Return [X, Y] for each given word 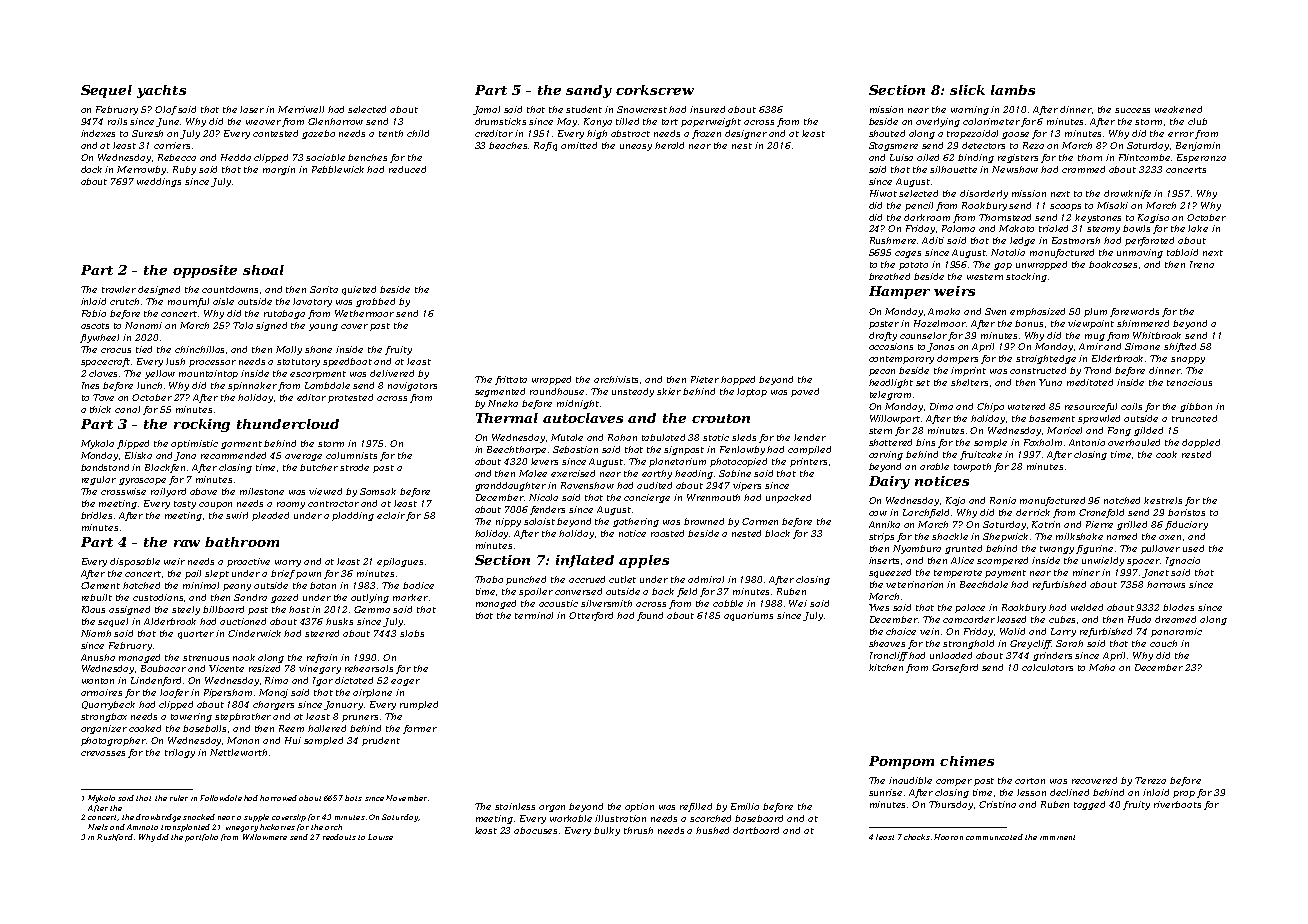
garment [241, 445]
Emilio [745, 806]
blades [1178, 607]
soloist [539, 521]
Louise [380, 837]
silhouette [953, 169]
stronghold [968, 644]
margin [279, 170]
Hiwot [883, 193]
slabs [412, 633]
